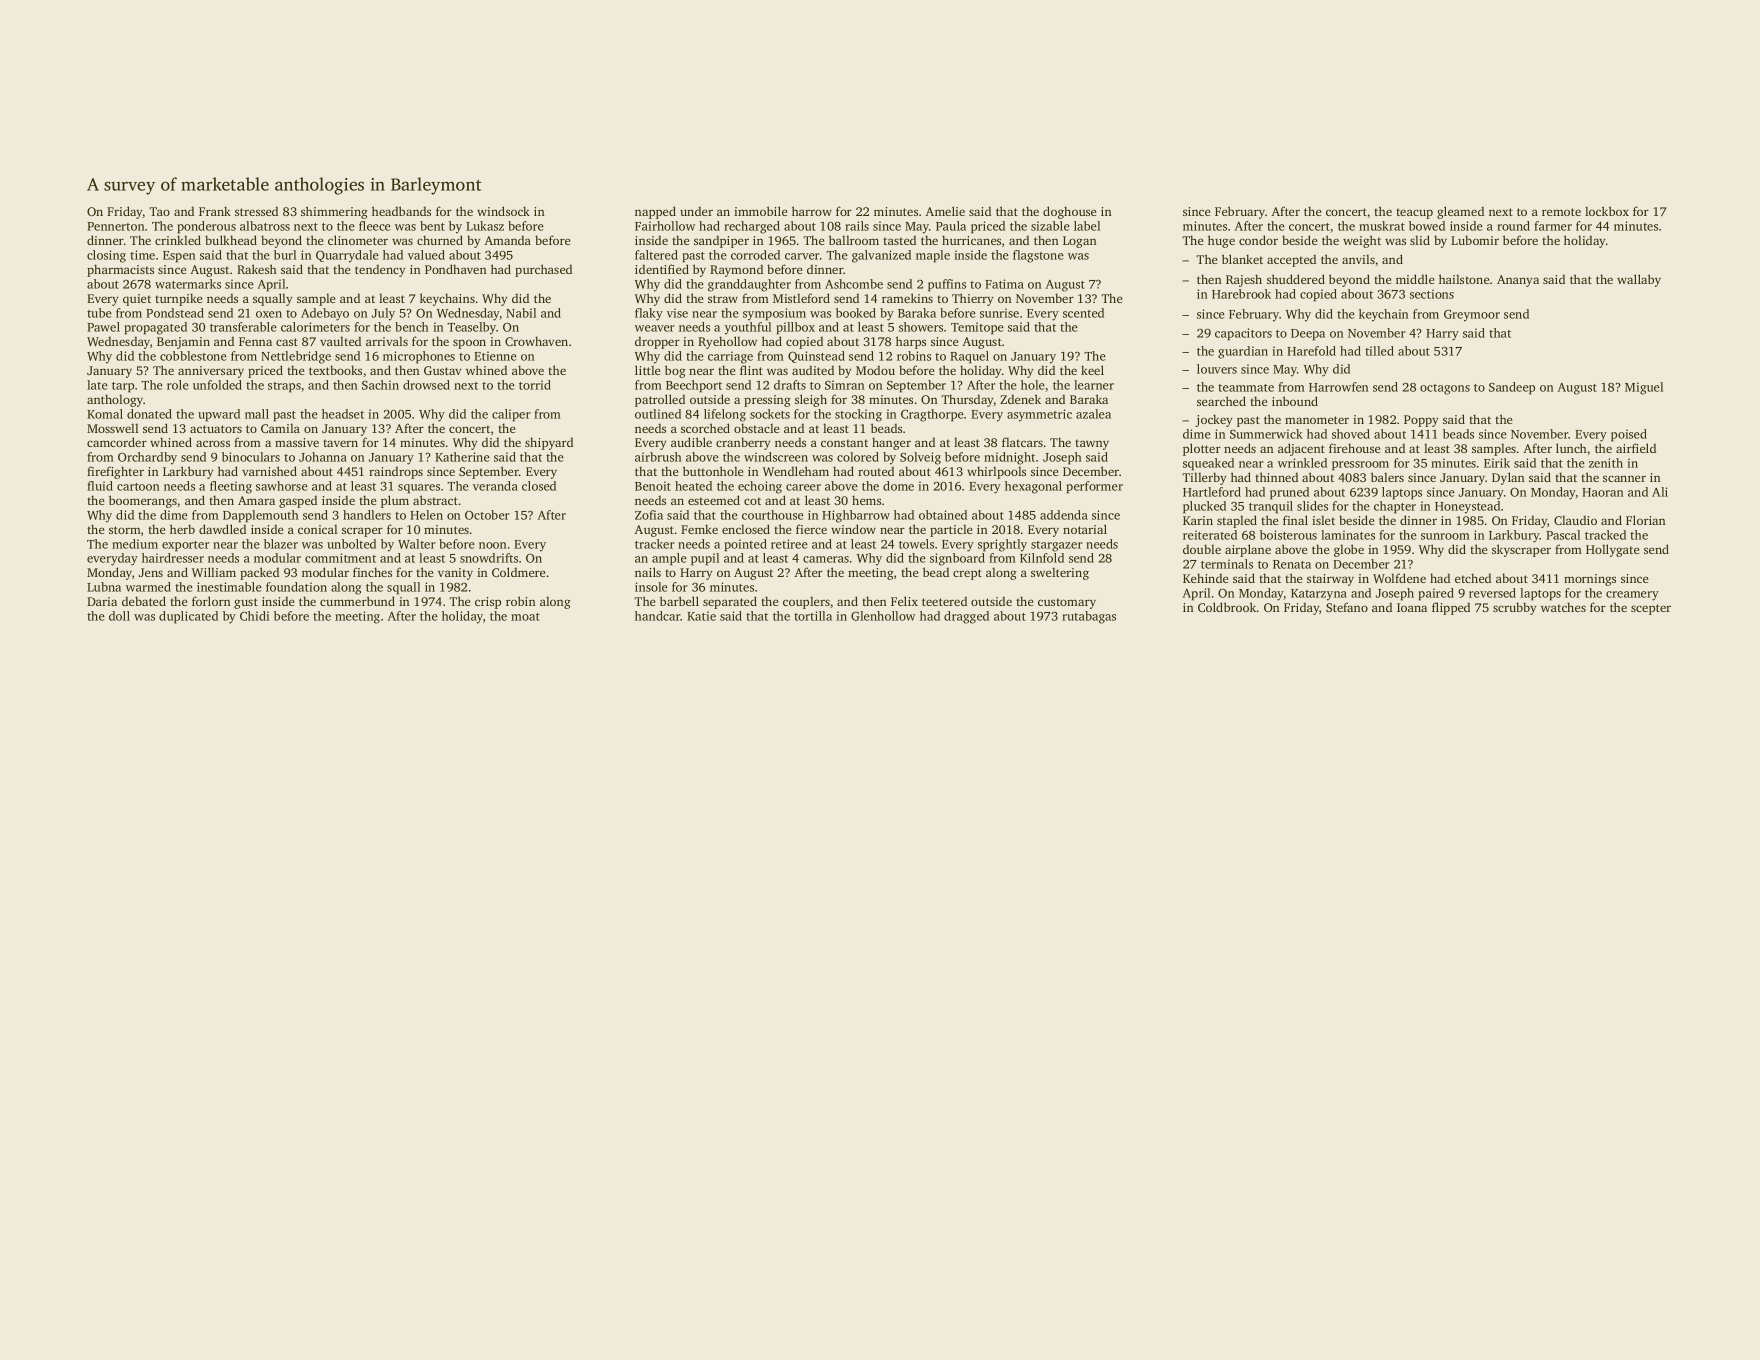 Image resolution: width=1760 pixels, height=1360 pixels. I want to click on exporter, so click(186, 546).
